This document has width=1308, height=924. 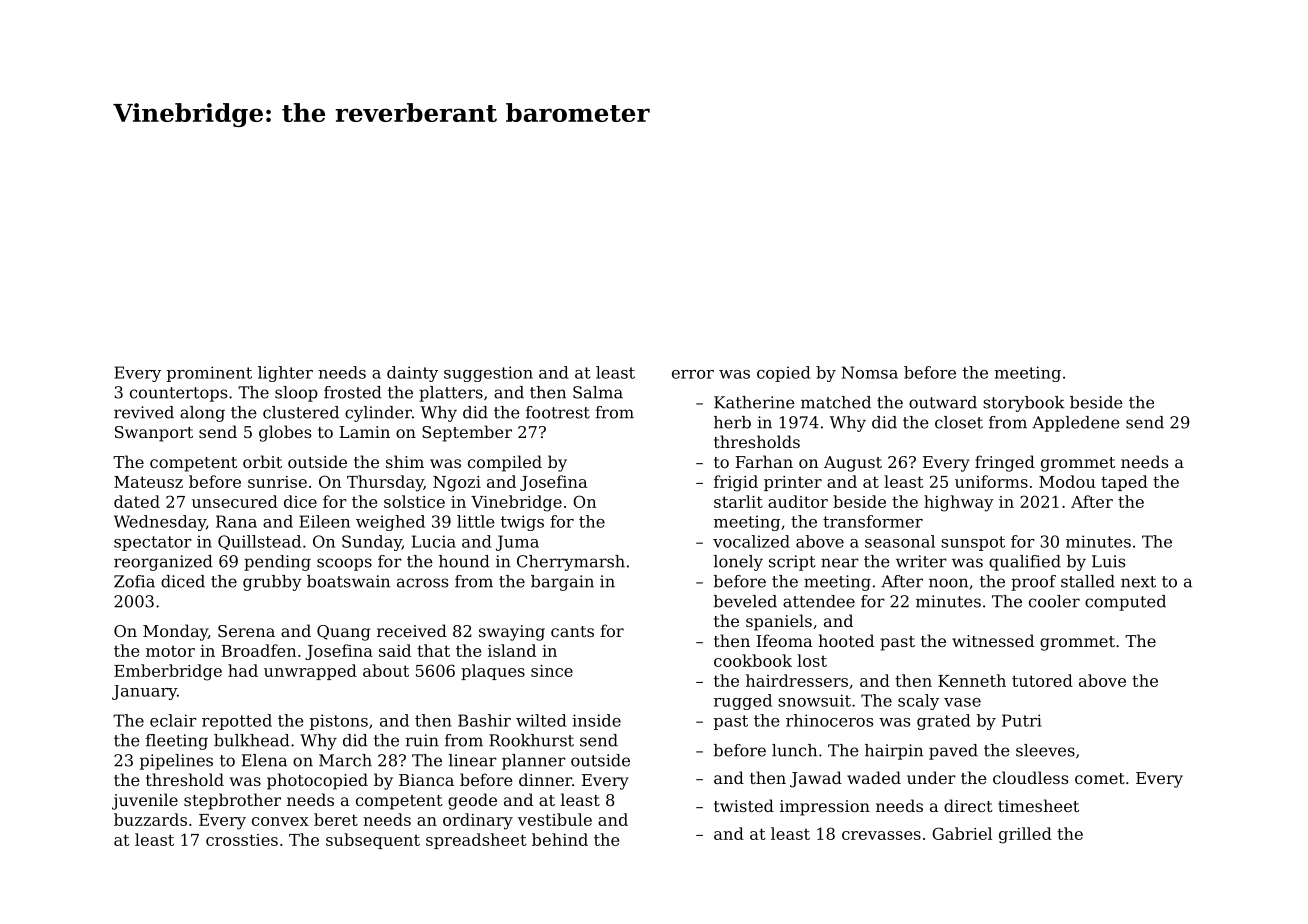 What do you see at coordinates (870, 372) in the document?
I see `Nomsa` at bounding box center [870, 372].
